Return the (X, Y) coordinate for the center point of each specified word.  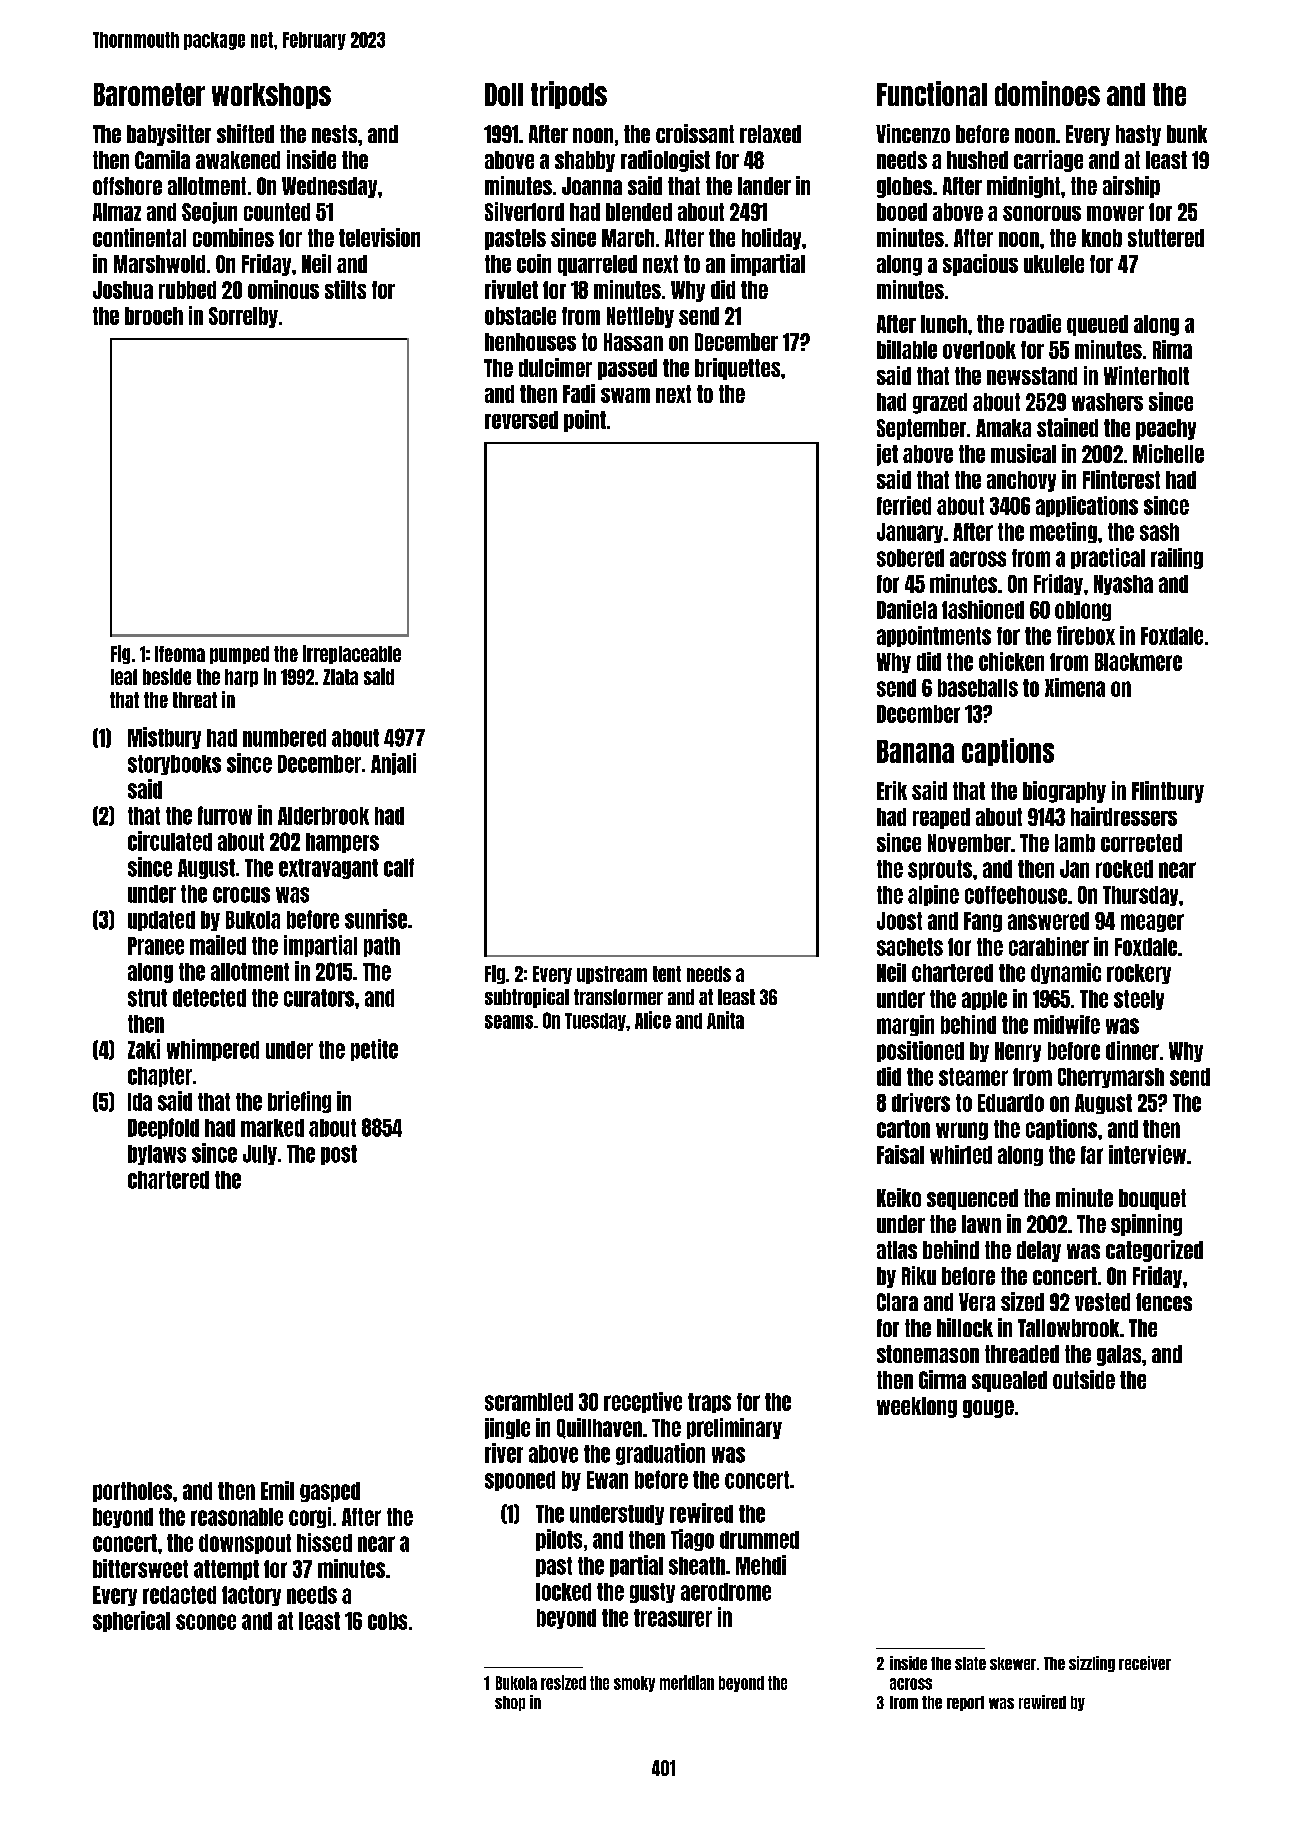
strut (147, 998)
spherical (131, 1621)
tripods (569, 95)
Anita (725, 1020)
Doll (504, 94)
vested (1102, 1302)
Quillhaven (599, 1428)
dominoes (1047, 93)
